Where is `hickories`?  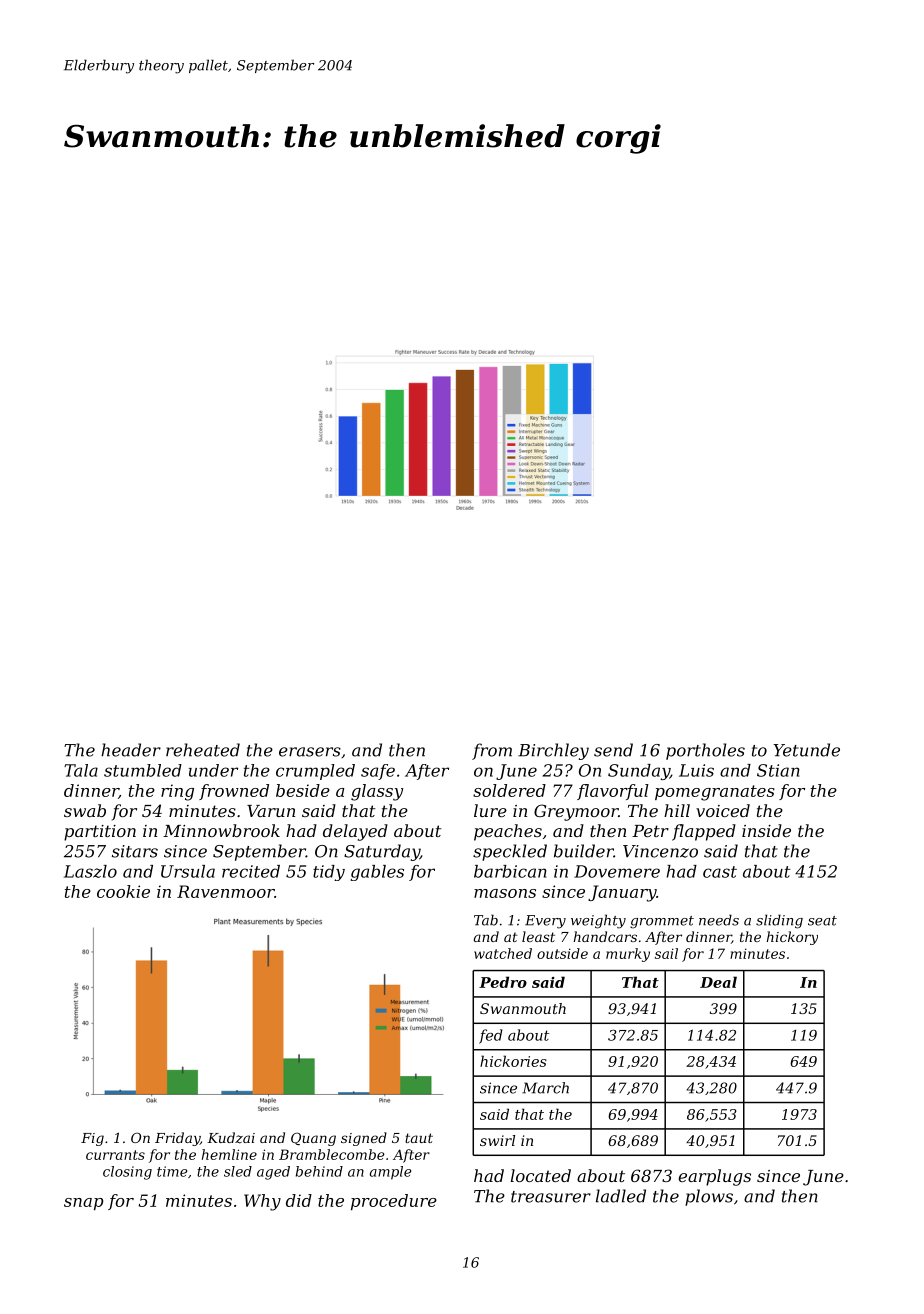 hickories is located at coordinates (513, 1061).
